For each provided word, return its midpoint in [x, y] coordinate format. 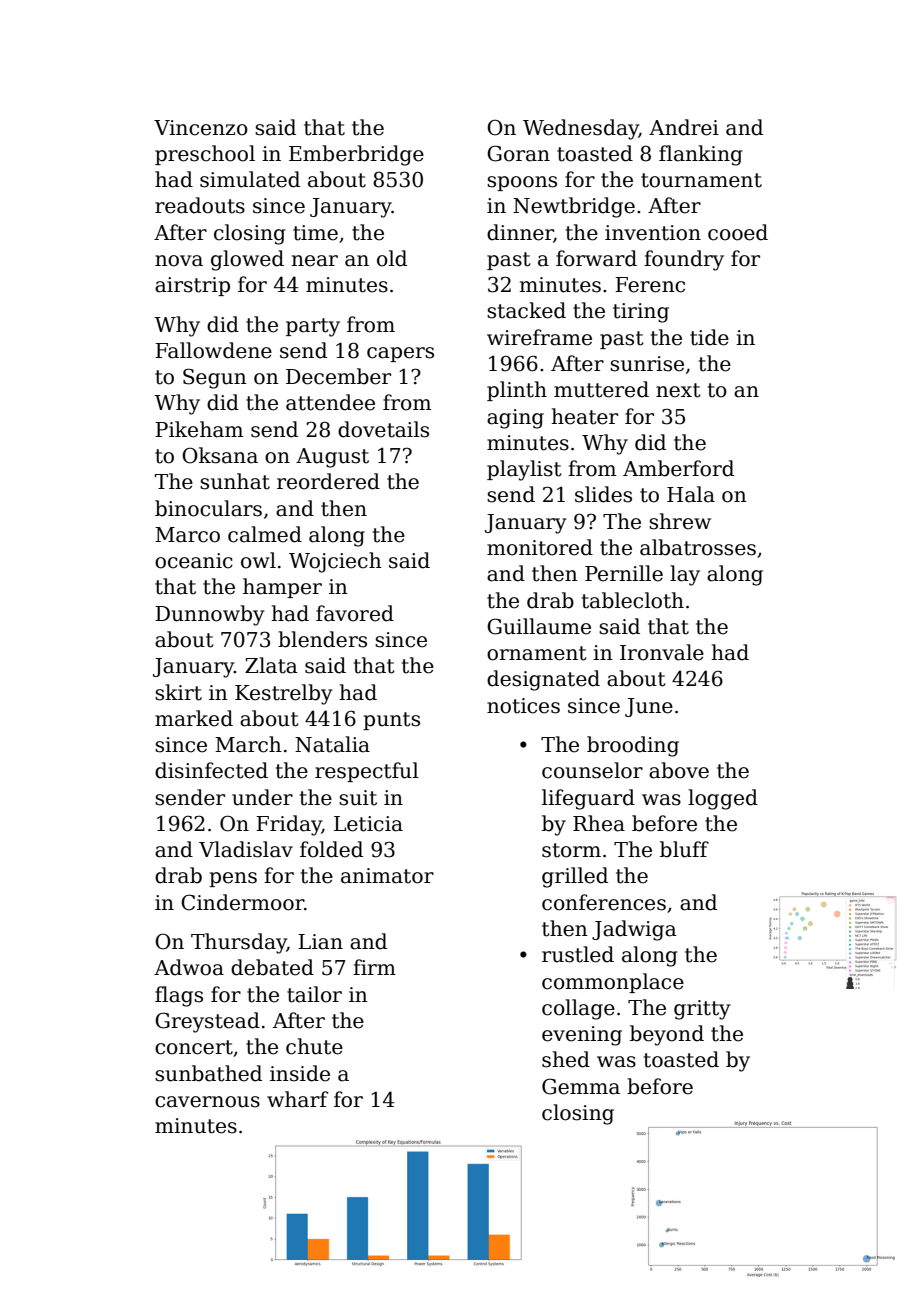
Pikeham [199, 429]
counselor [592, 770]
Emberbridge [356, 155]
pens [233, 879]
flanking [701, 155]
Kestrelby [284, 694]
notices [523, 706]
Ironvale [662, 652]
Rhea [599, 823]
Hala [691, 494]
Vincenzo [201, 128]
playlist [524, 470]
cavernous [207, 1102]
